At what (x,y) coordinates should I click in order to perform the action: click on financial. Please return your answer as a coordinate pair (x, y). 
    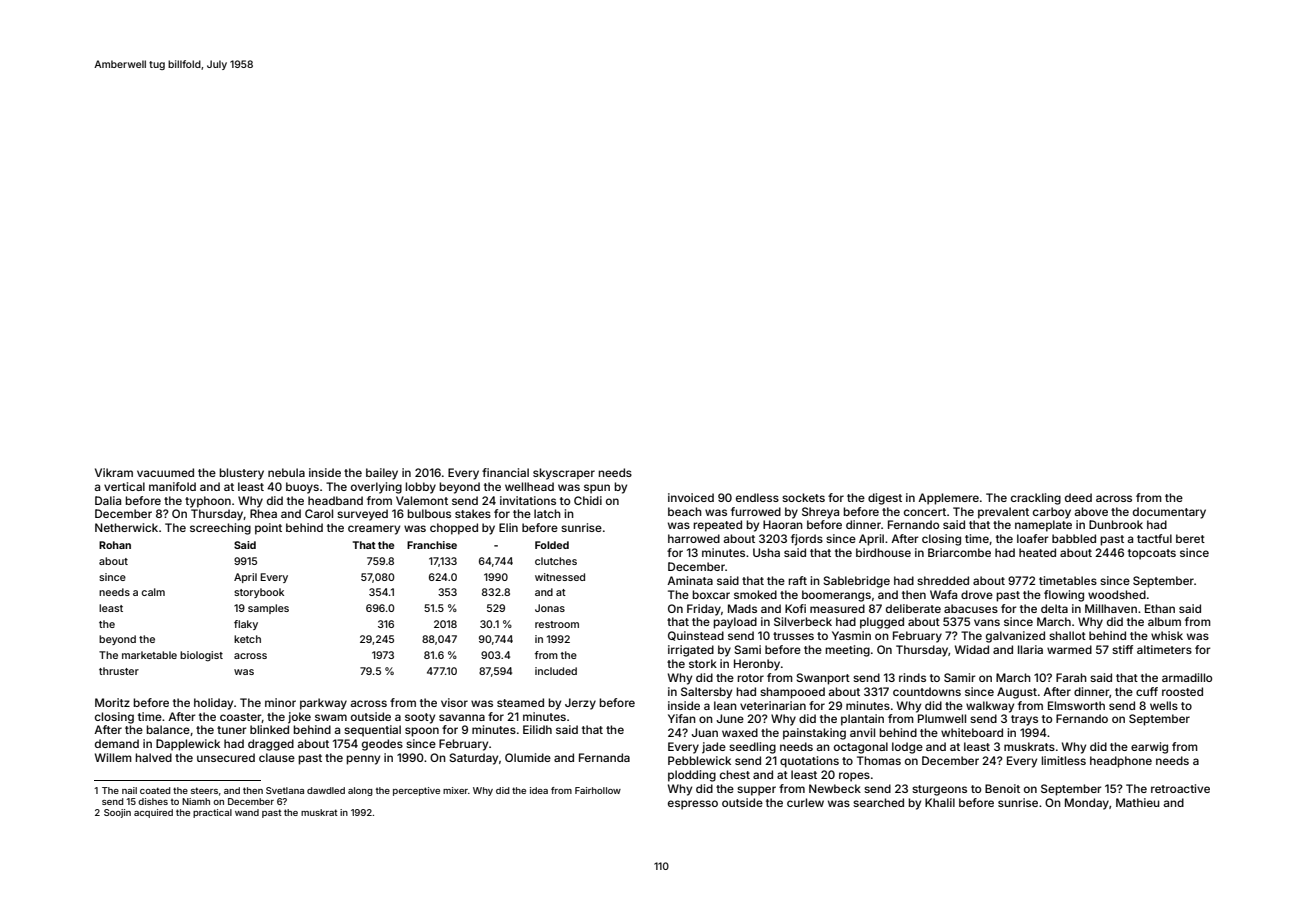
    Looking at the image, I should click on (505, 472).
